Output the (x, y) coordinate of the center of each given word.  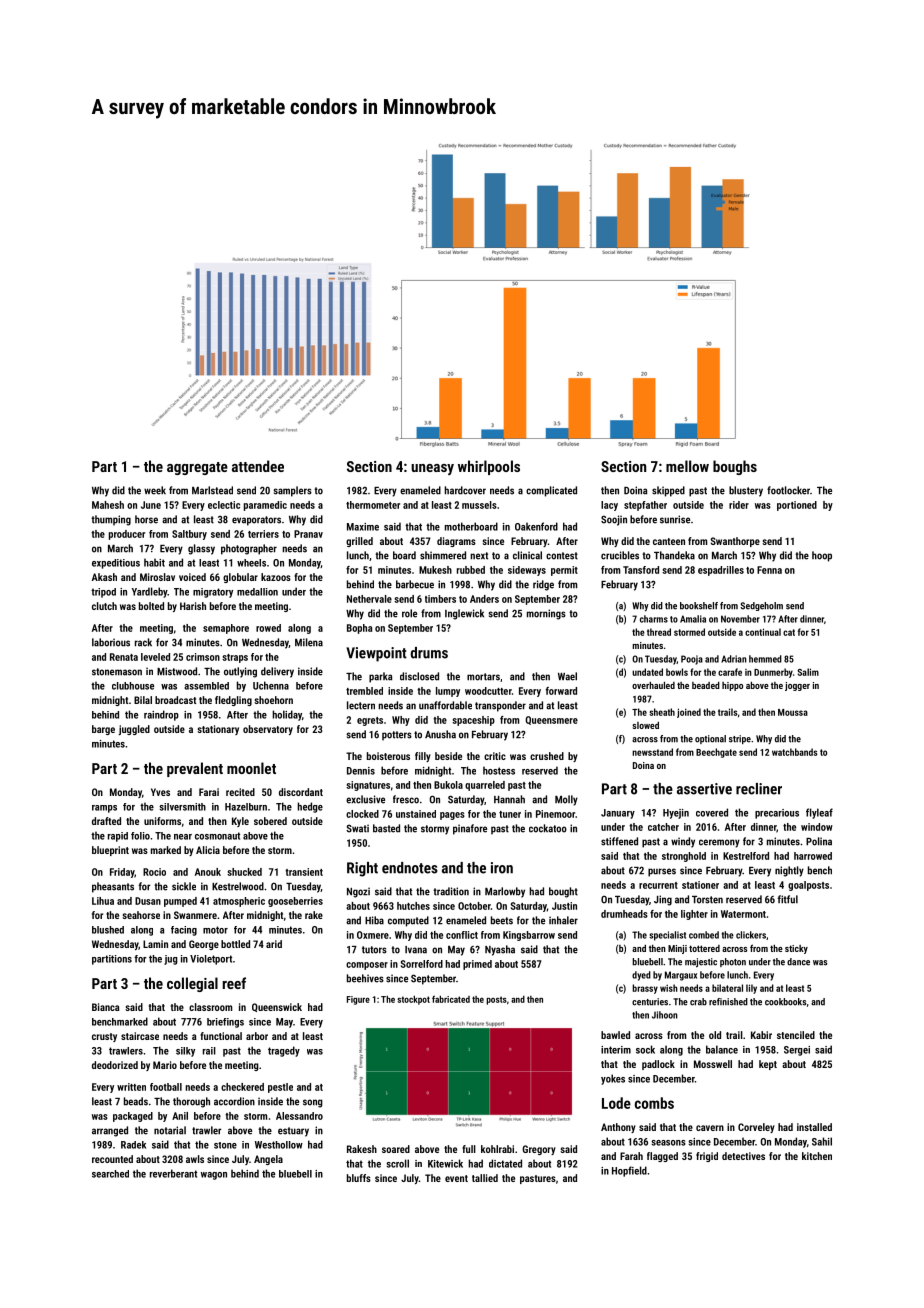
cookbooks (785, 1002)
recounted (112, 1159)
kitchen (817, 1156)
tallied (485, 1178)
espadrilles (721, 571)
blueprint (110, 851)
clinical (527, 555)
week (155, 490)
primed (477, 965)
